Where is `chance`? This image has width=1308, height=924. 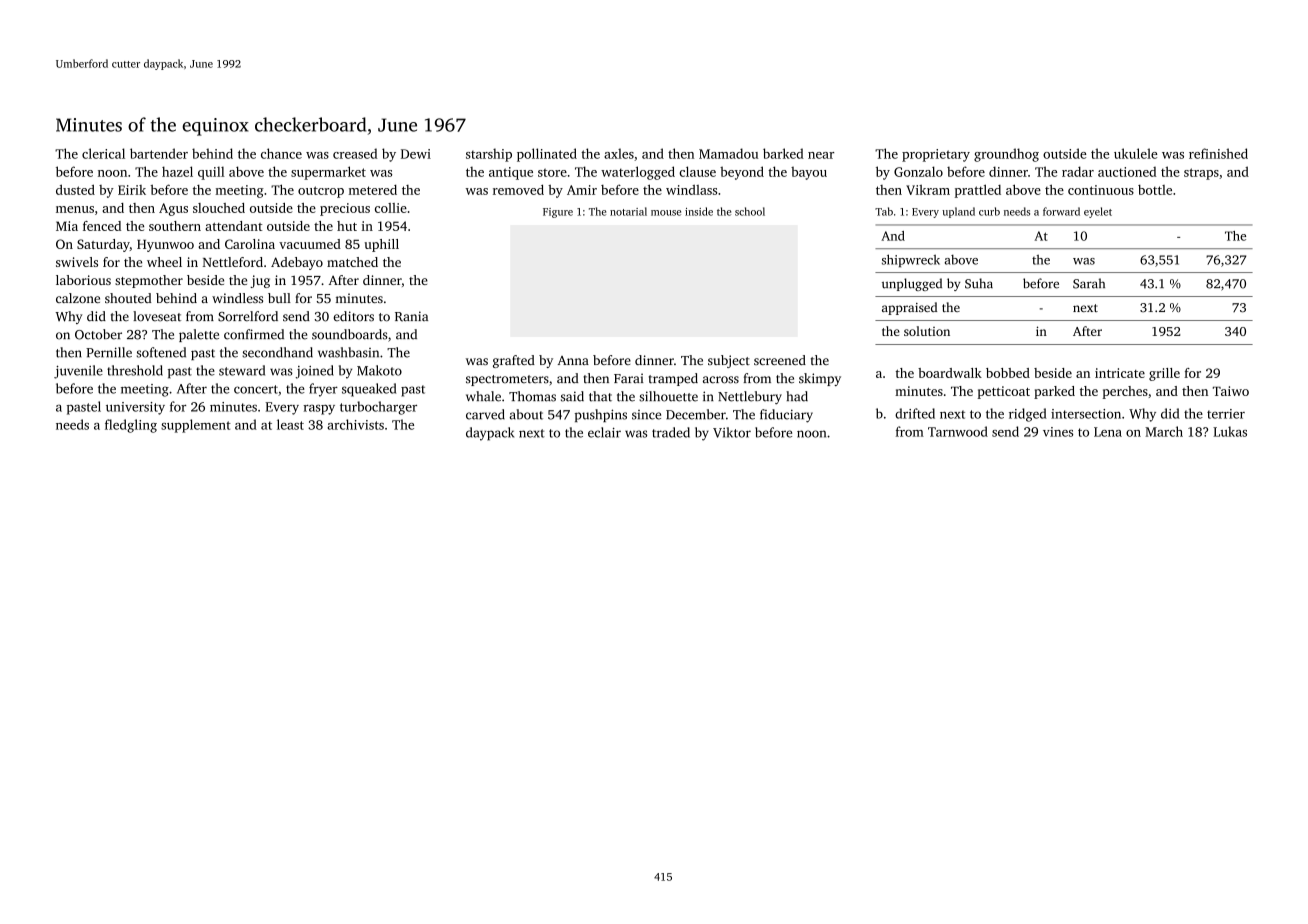 chance is located at coordinates (281, 153).
